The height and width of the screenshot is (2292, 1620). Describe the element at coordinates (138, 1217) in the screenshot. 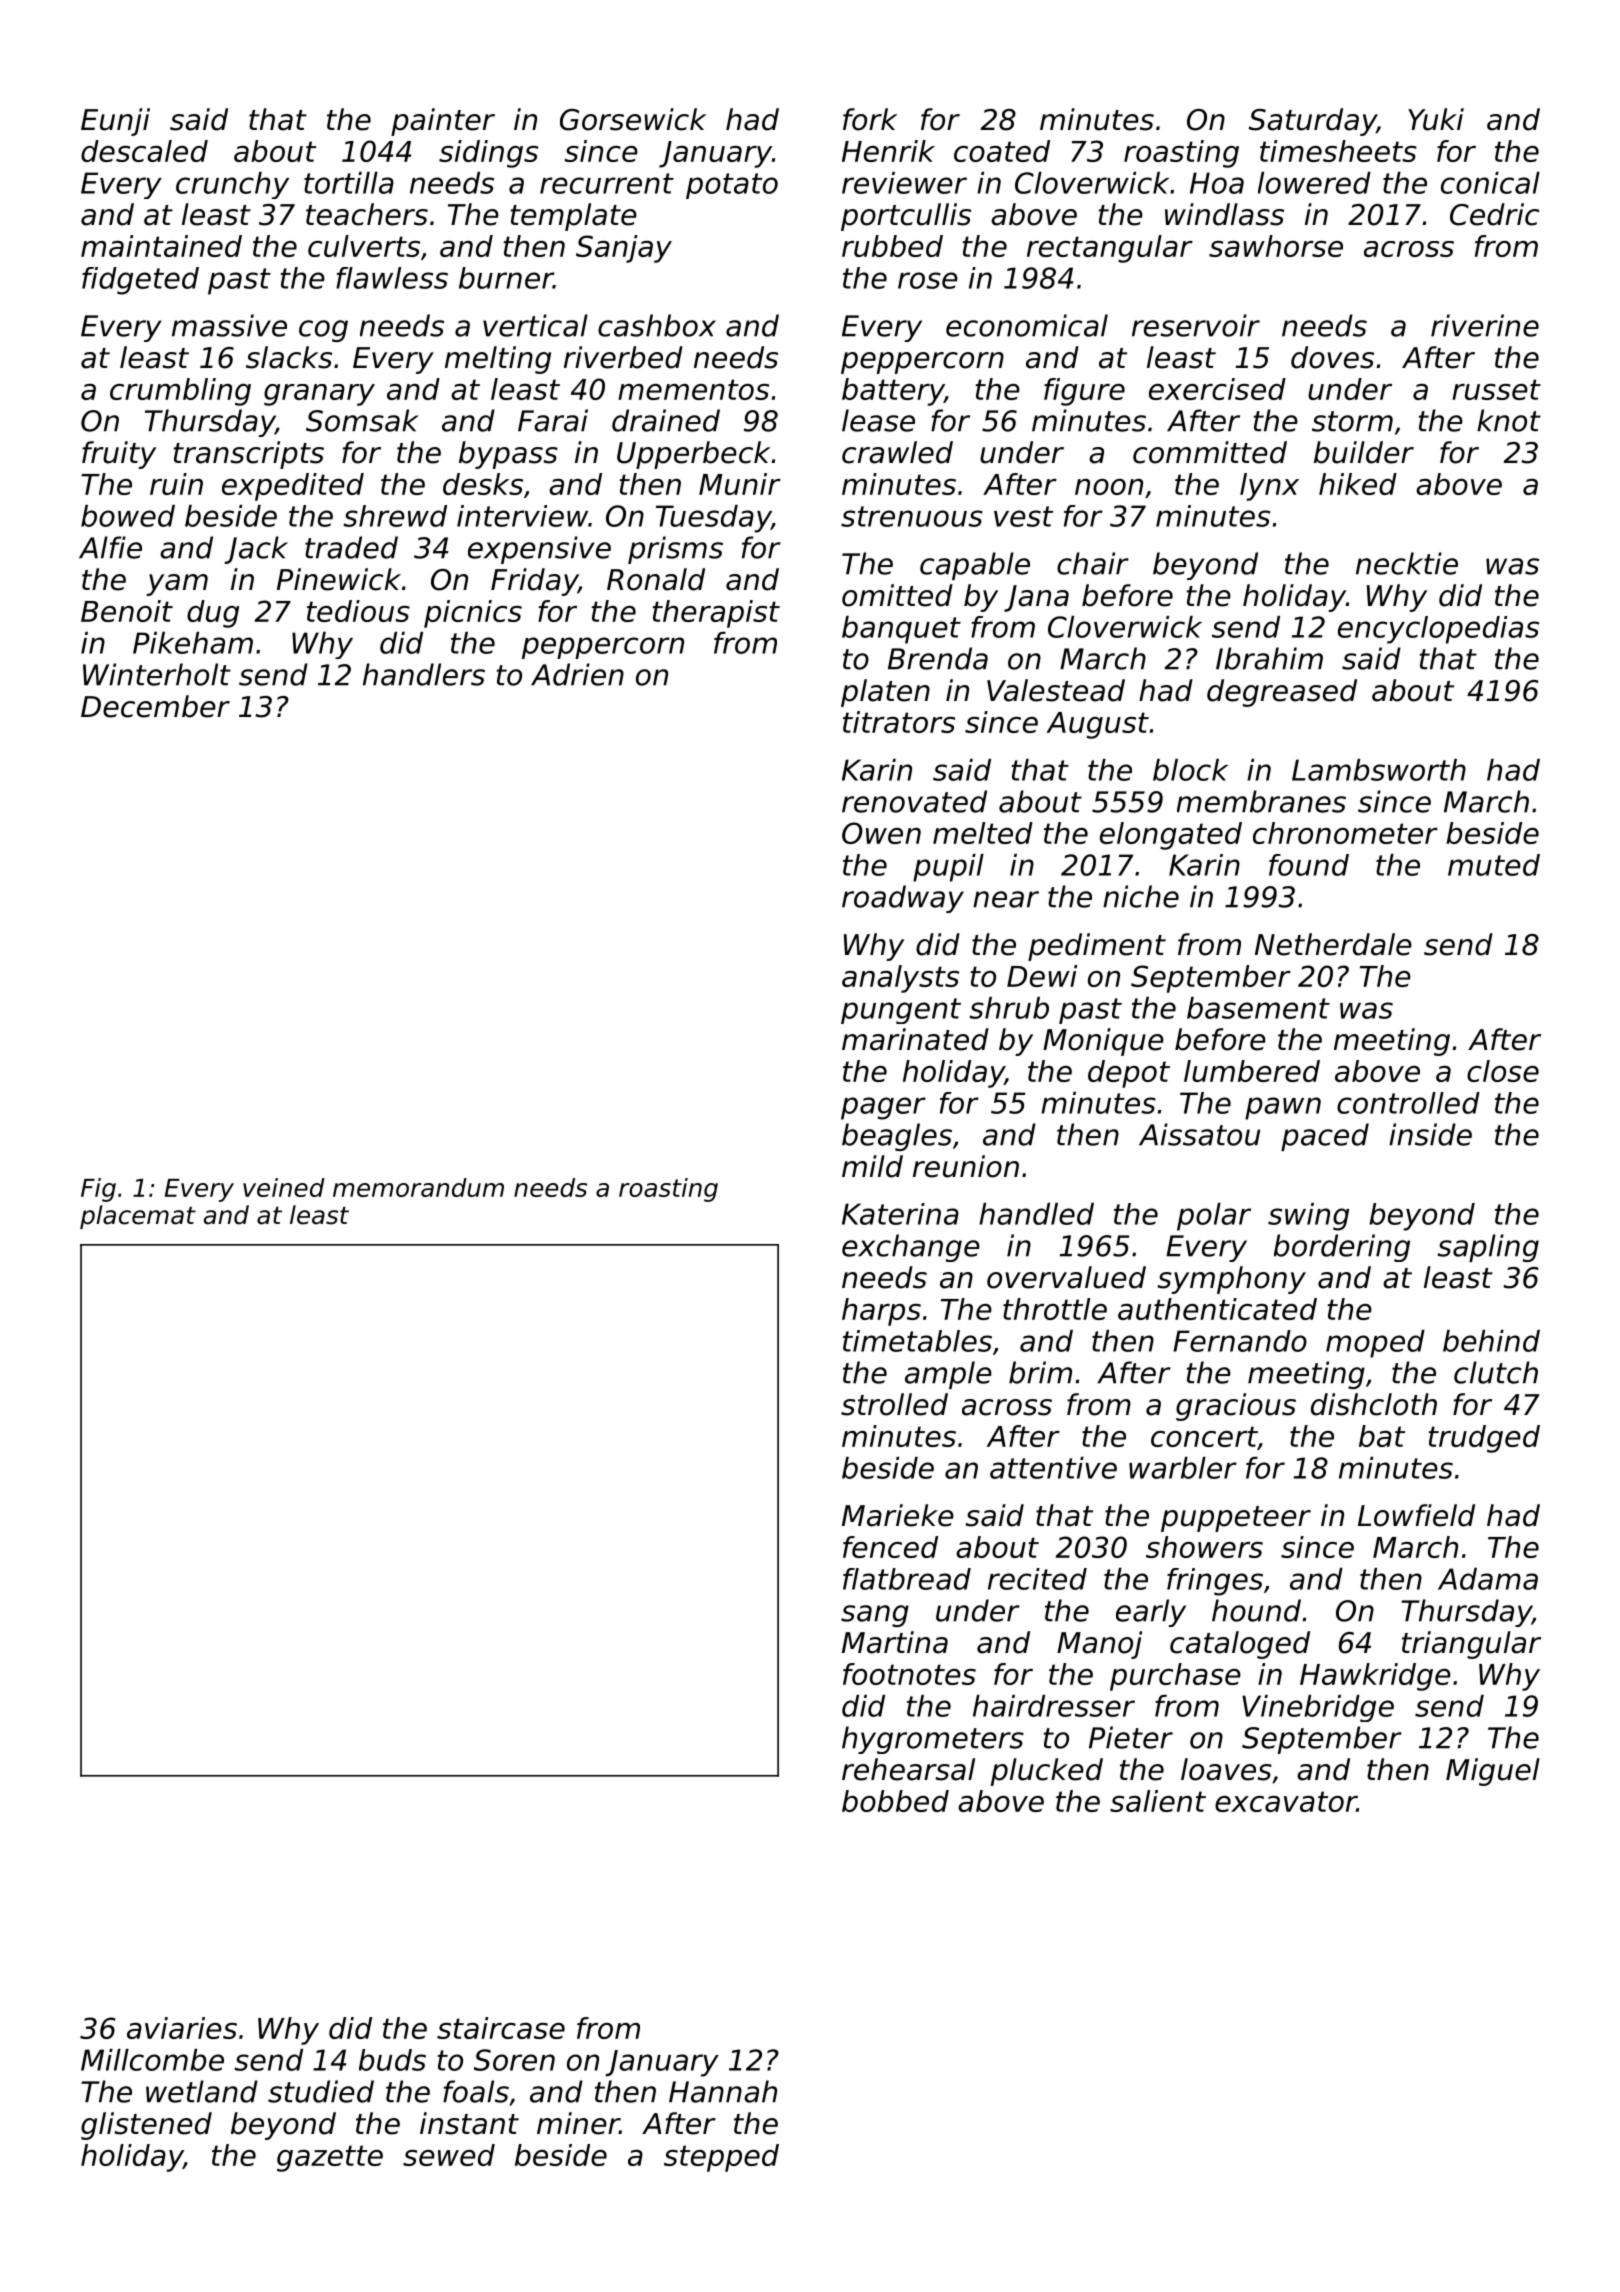

I see `placemat` at that location.
